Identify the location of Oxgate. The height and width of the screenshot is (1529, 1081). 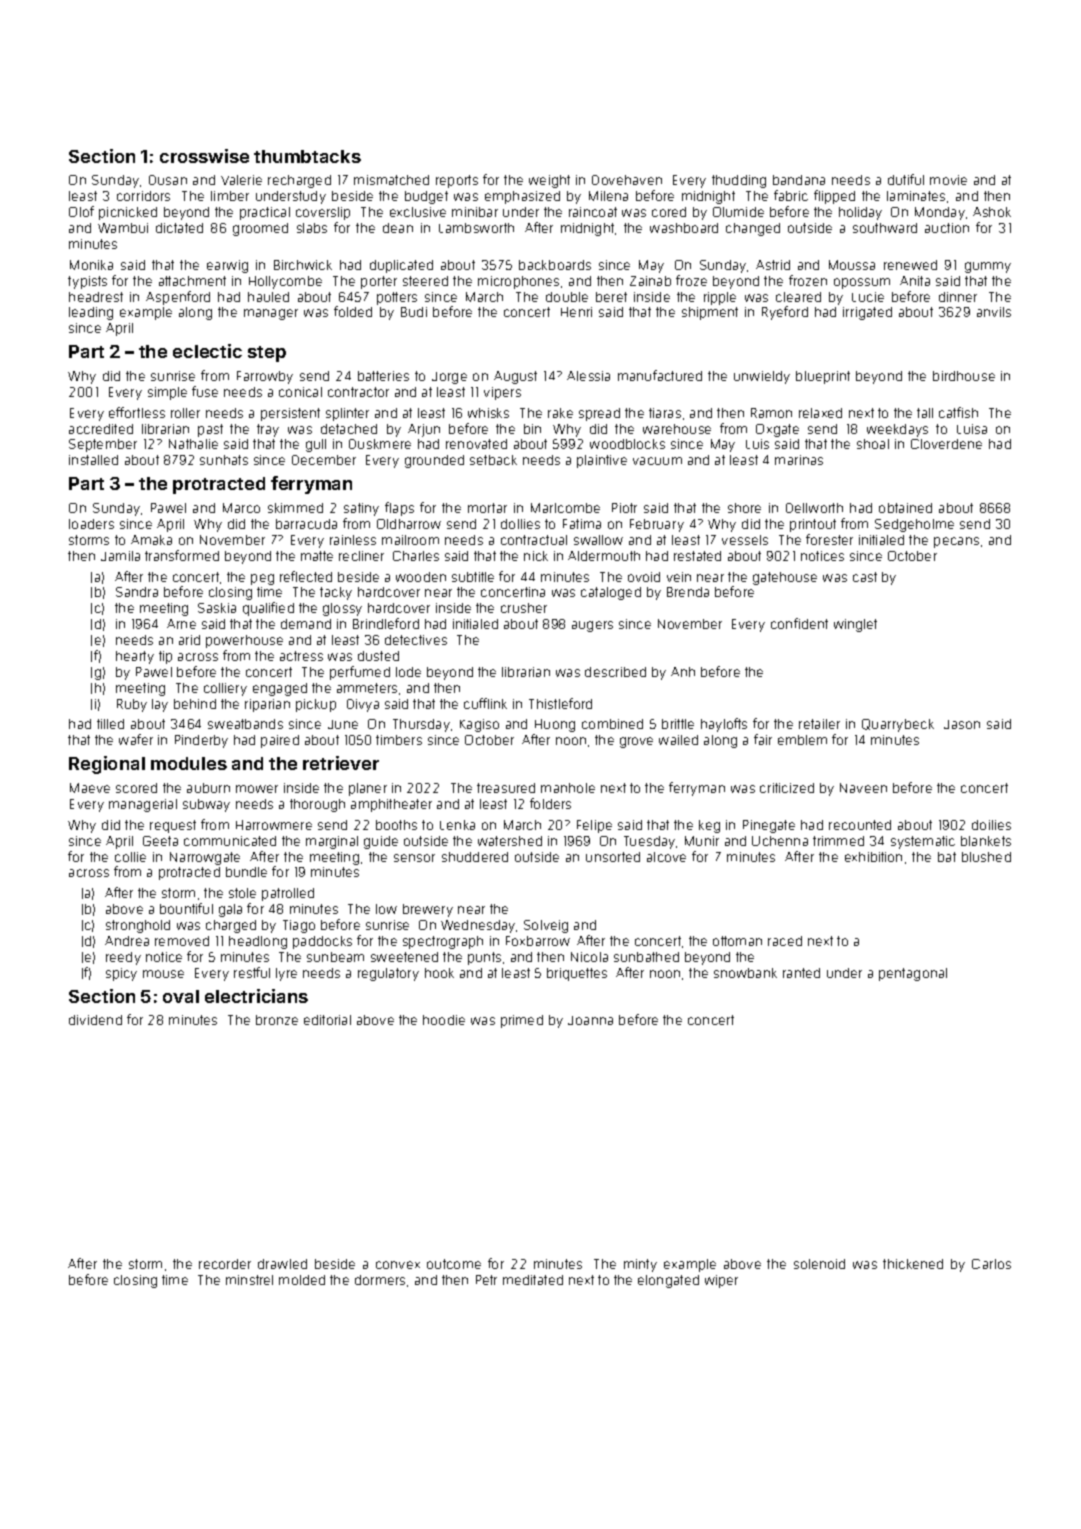
(777, 430).
